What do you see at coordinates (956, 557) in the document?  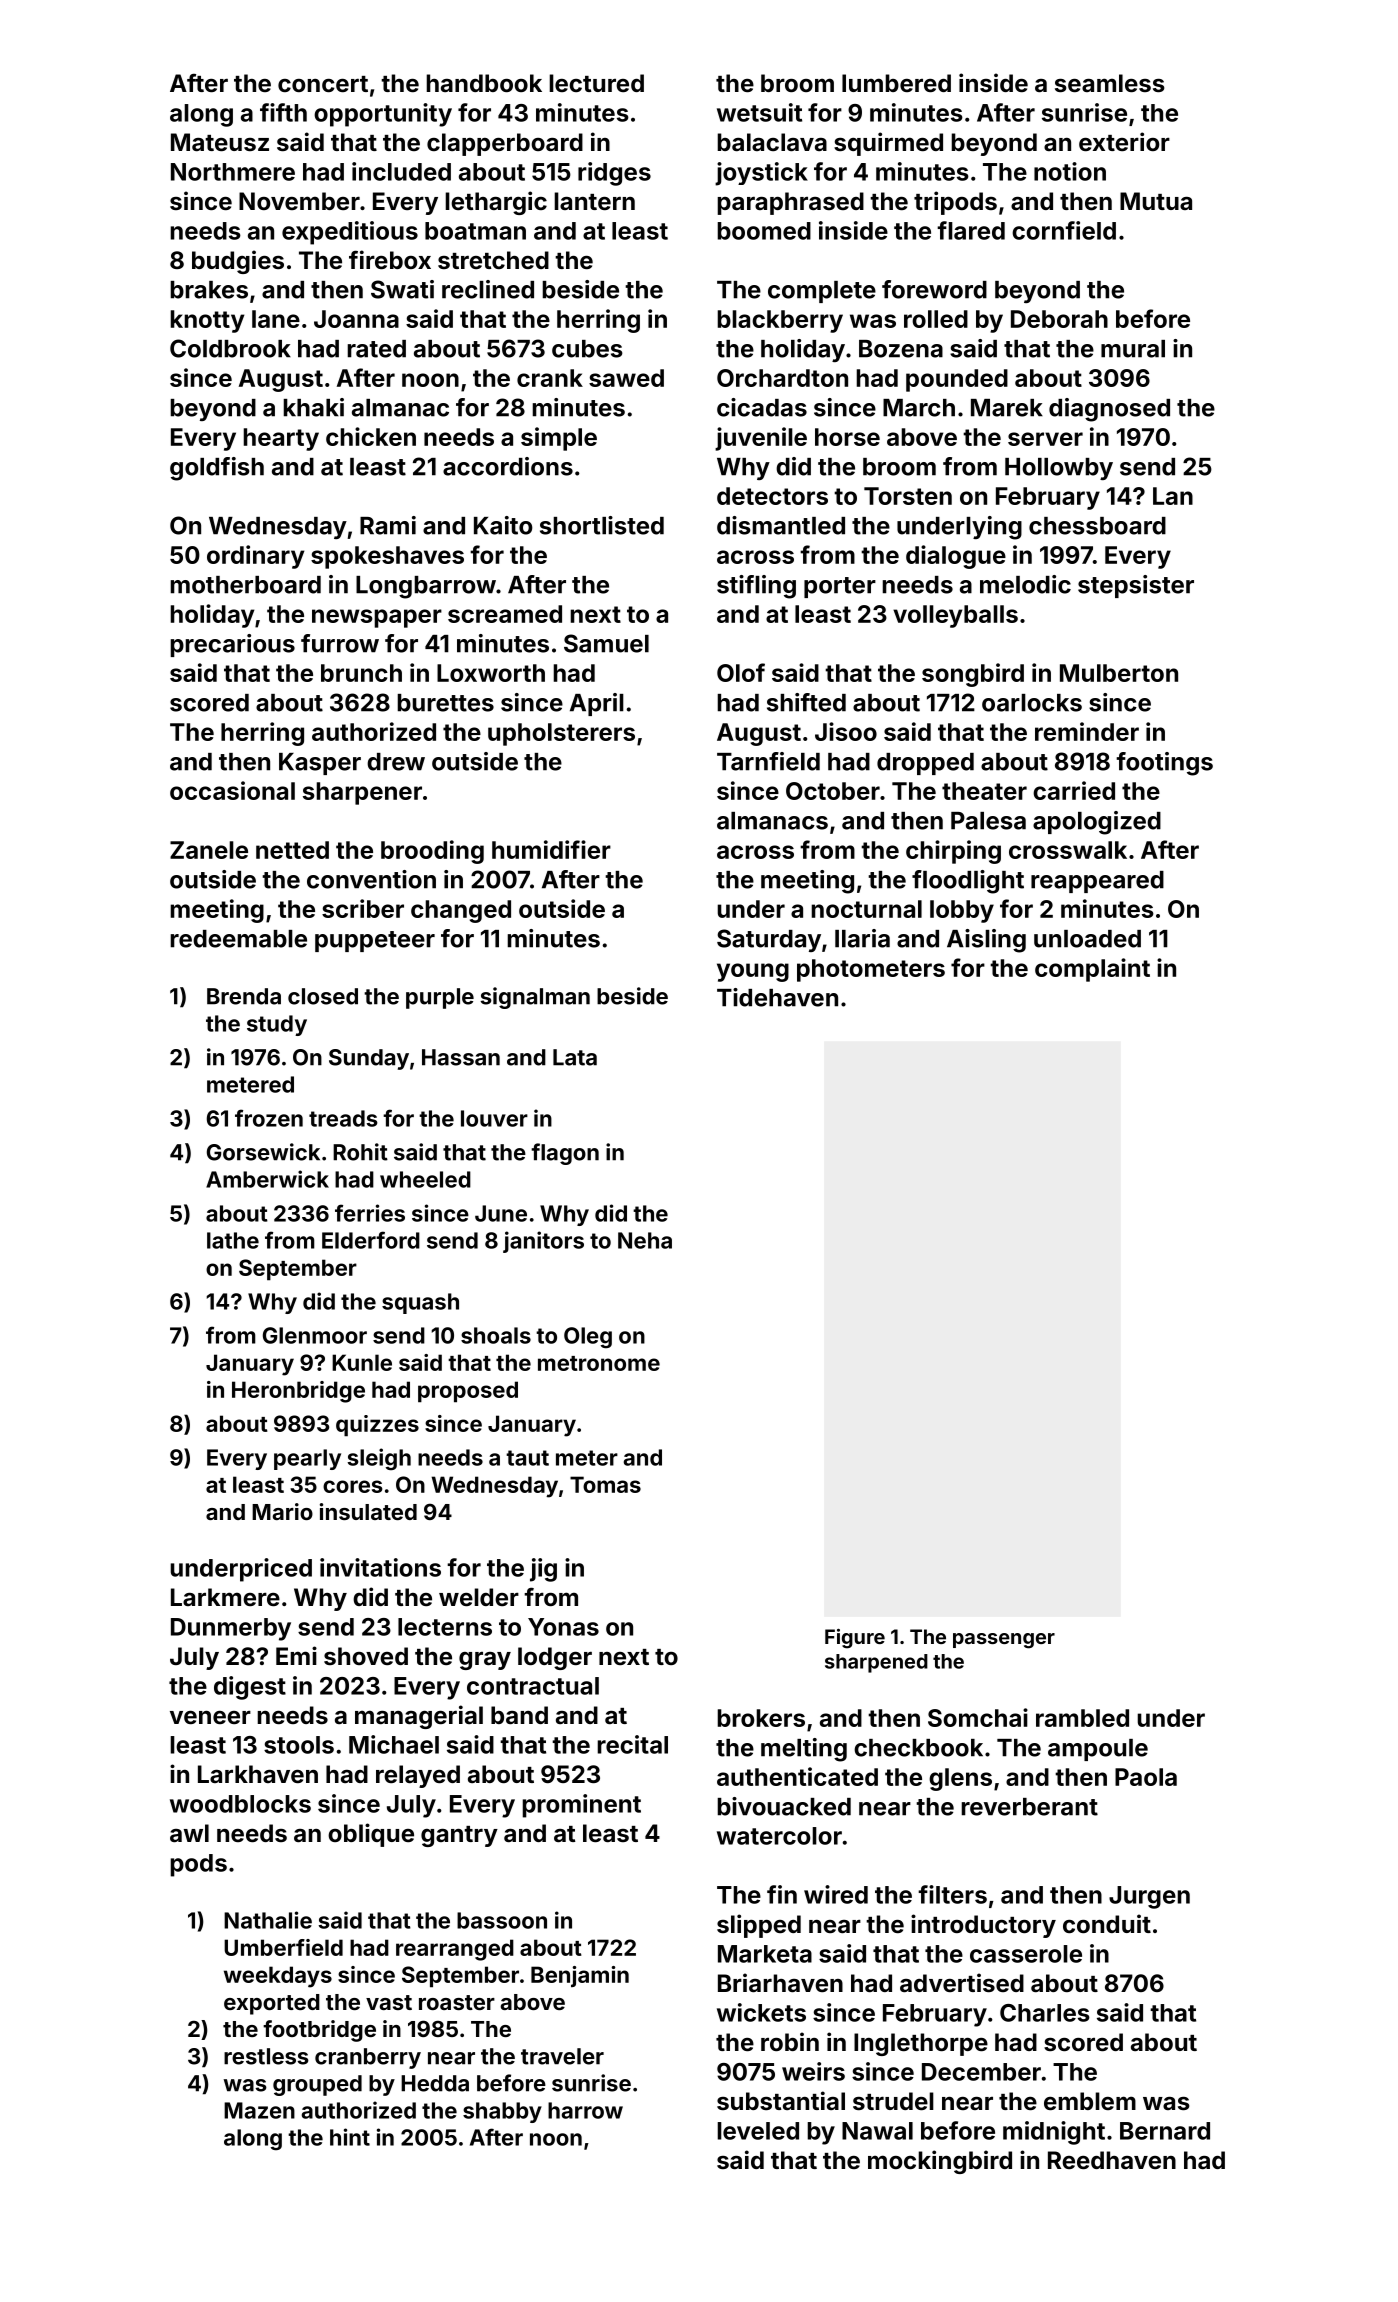 I see `dialogue` at bounding box center [956, 557].
